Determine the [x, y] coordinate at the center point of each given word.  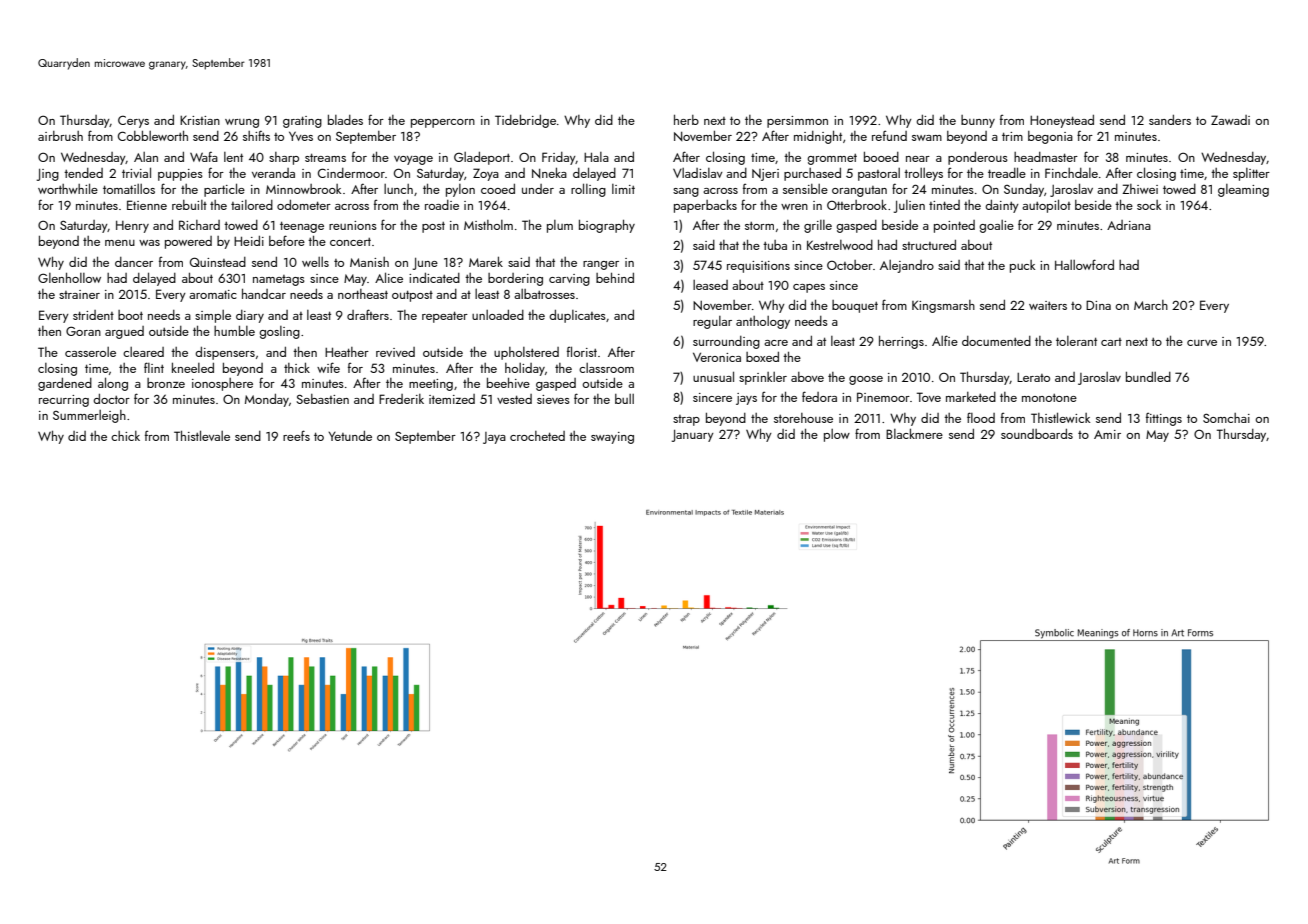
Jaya [494, 438]
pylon [460, 190]
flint [154, 367]
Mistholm [488, 225]
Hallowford [1084, 264]
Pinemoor [883, 397]
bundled [1148, 377]
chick [125, 436]
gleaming [1243, 190]
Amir [1107, 434]
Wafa [204, 156]
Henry [132, 227]
